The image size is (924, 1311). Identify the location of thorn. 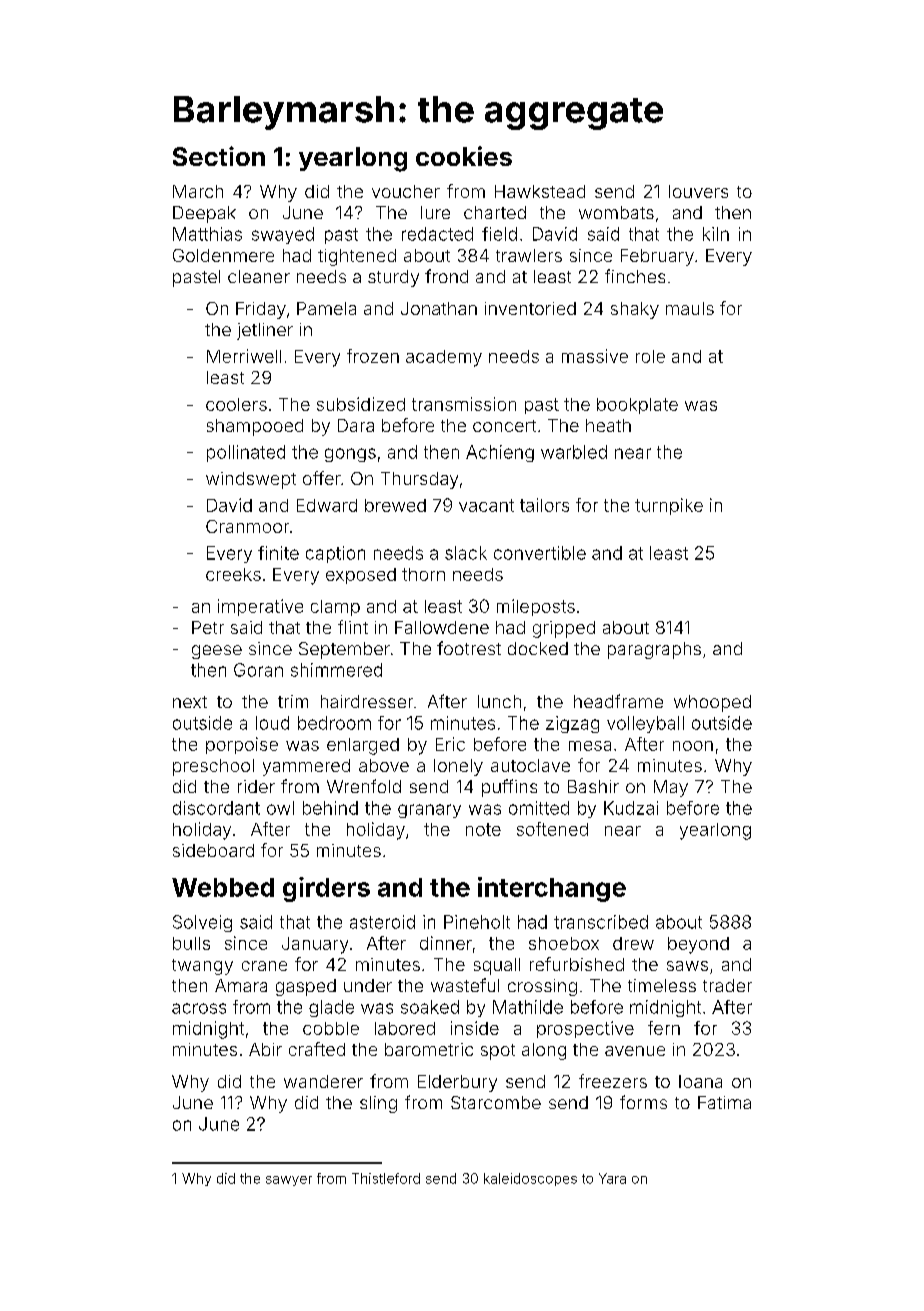
(423, 574).
